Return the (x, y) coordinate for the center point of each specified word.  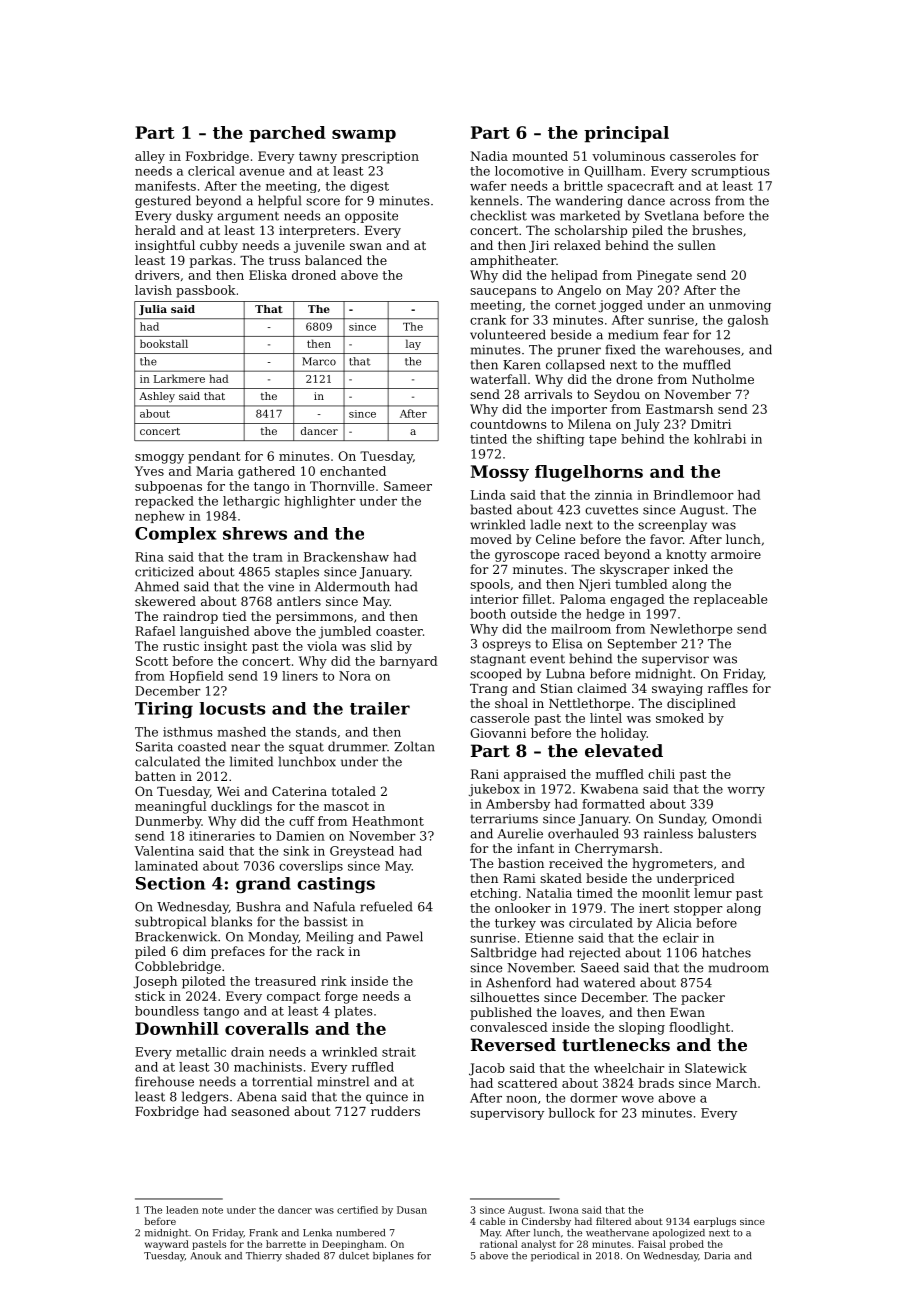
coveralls (267, 1028)
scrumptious (730, 172)
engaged (637, 600)
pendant (214, 457)
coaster (399, 631)
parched (287, 134)
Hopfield (196, 677)
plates (354, 1012)
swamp (364, 136)
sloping (642, 1028)
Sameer (408, 486)
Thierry (264, 1257)
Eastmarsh (679, 409)
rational (499, 1244)
